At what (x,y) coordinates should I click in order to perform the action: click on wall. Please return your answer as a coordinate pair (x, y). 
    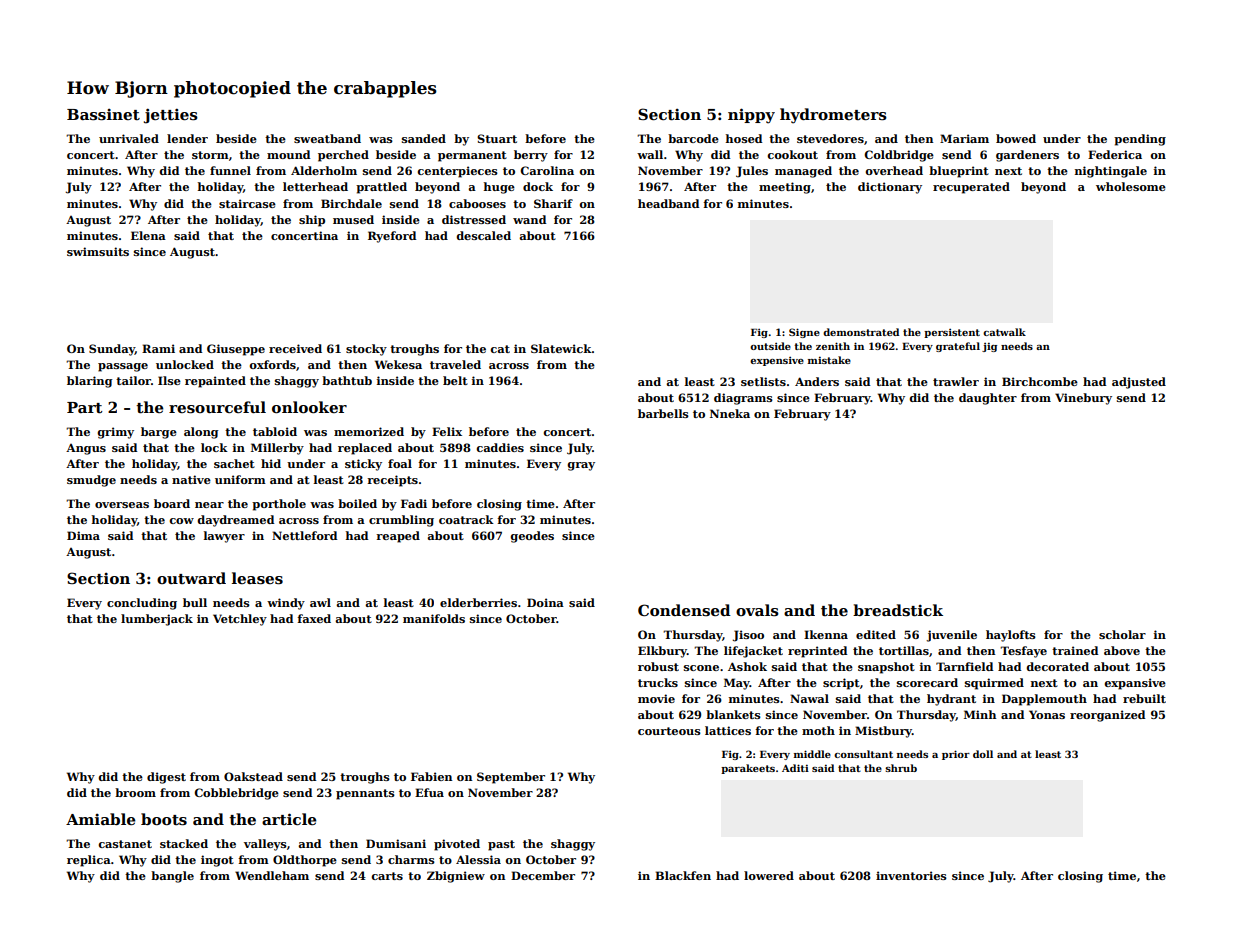
    Looking at the image, I should click on (650, 154).
